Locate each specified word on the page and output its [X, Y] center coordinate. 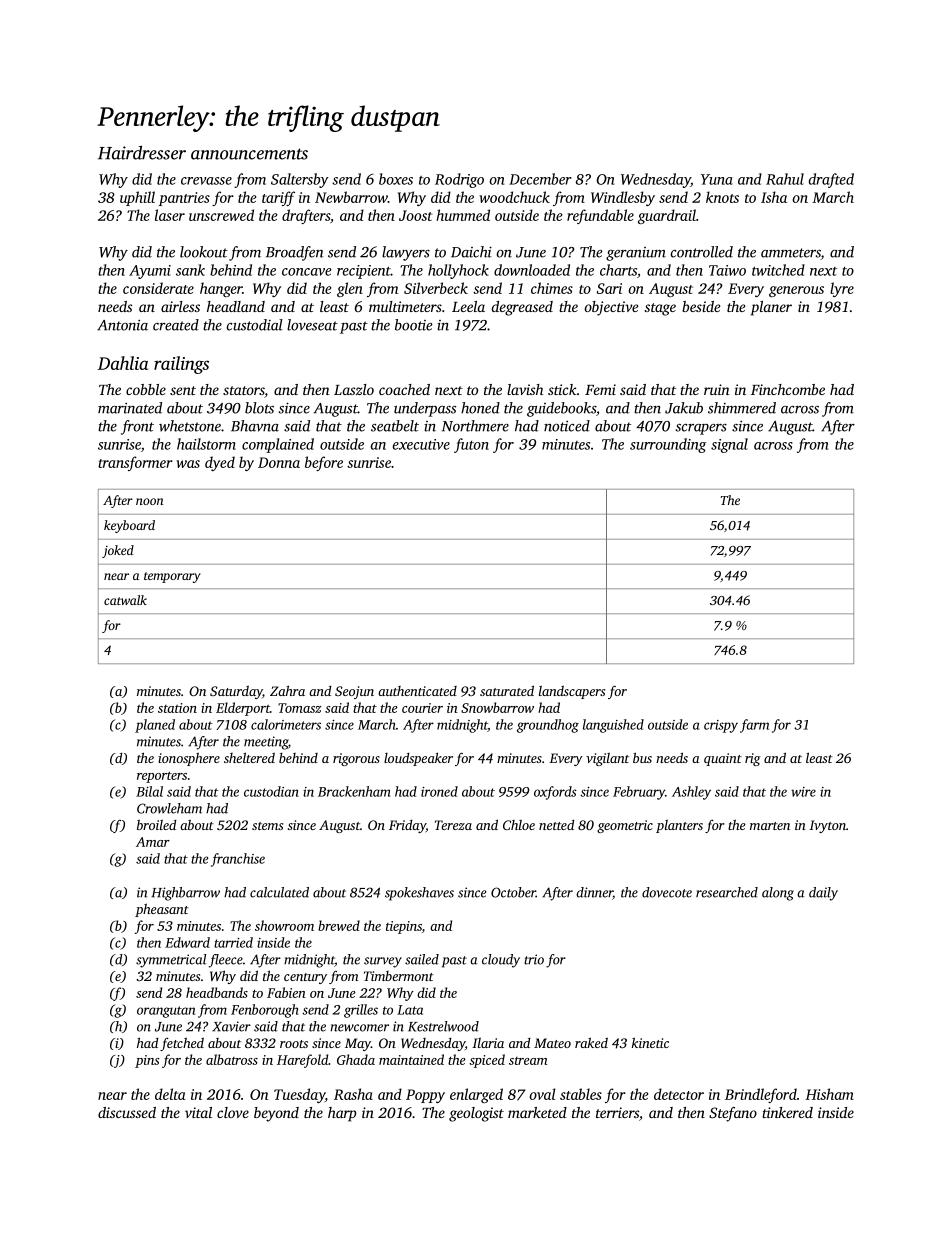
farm [754, 726]
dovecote [667, 892]
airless [180, 306]
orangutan [166, 1012]
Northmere [475, 426]
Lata [410, 1010]
